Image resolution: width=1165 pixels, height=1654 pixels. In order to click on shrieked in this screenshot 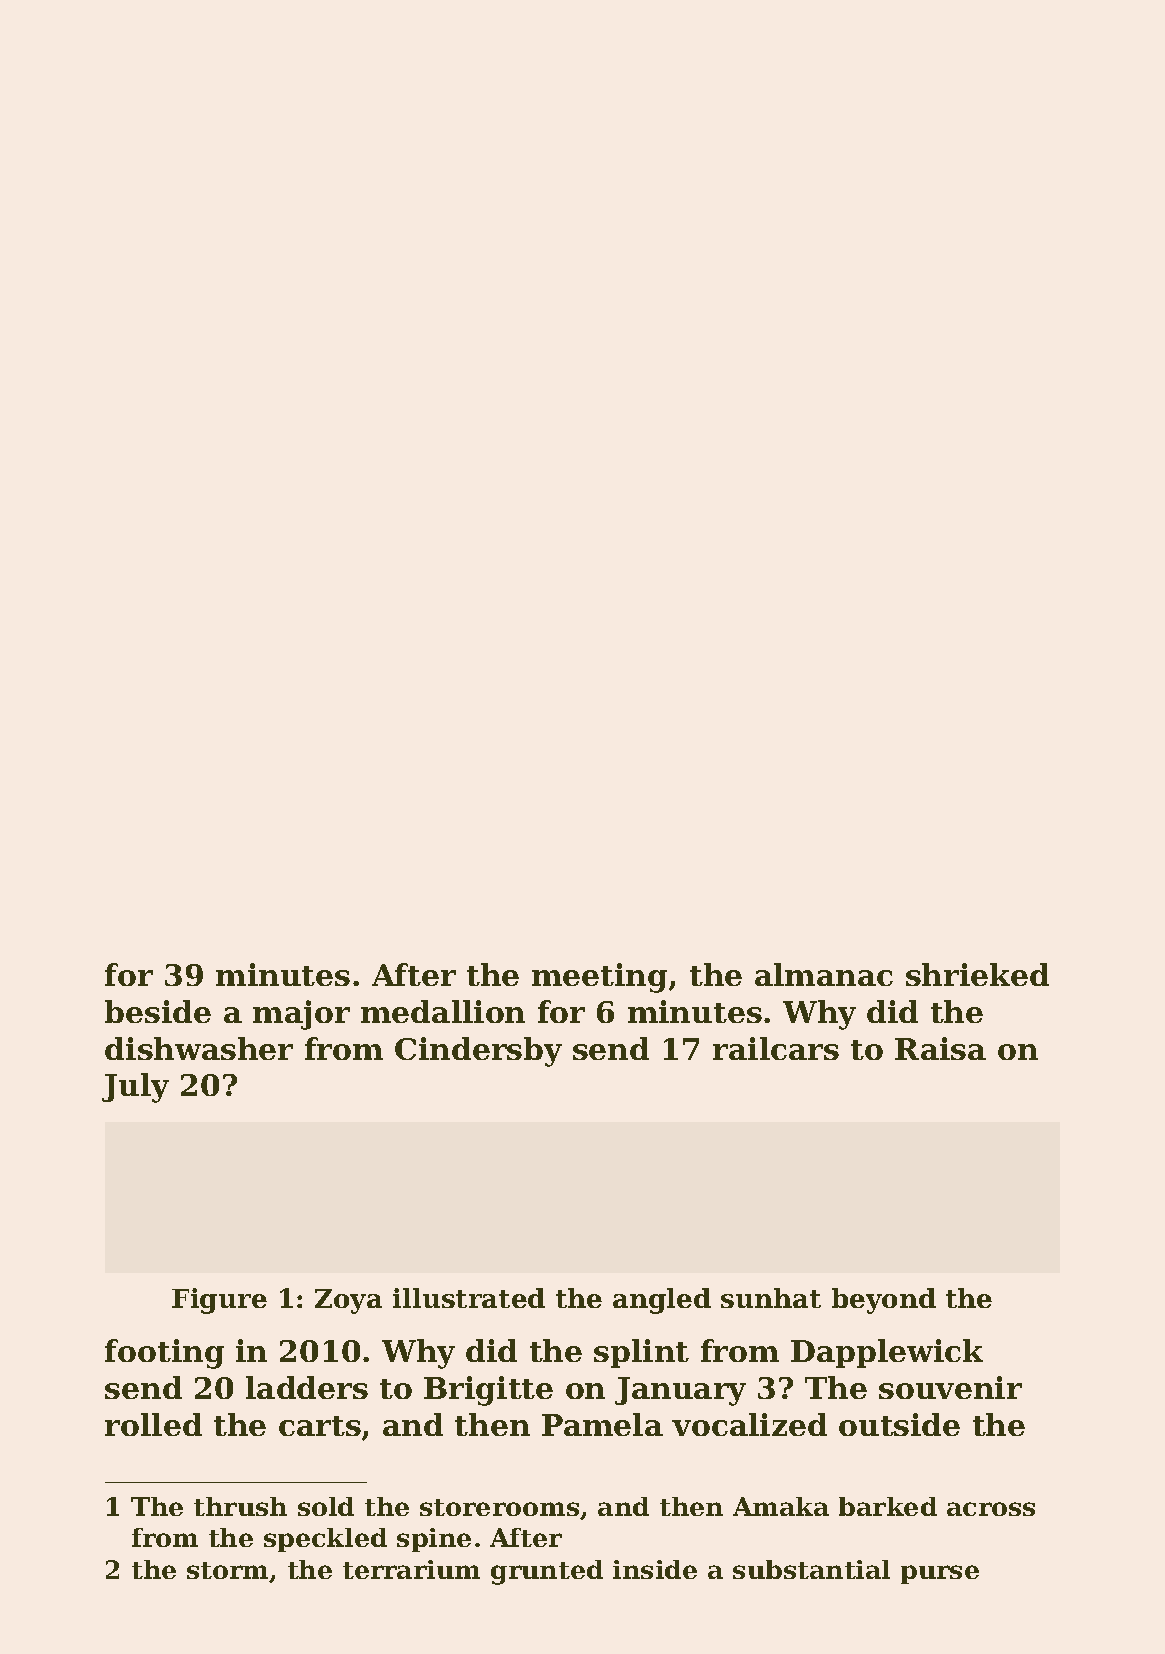, I will do `click(977, 974)`.
